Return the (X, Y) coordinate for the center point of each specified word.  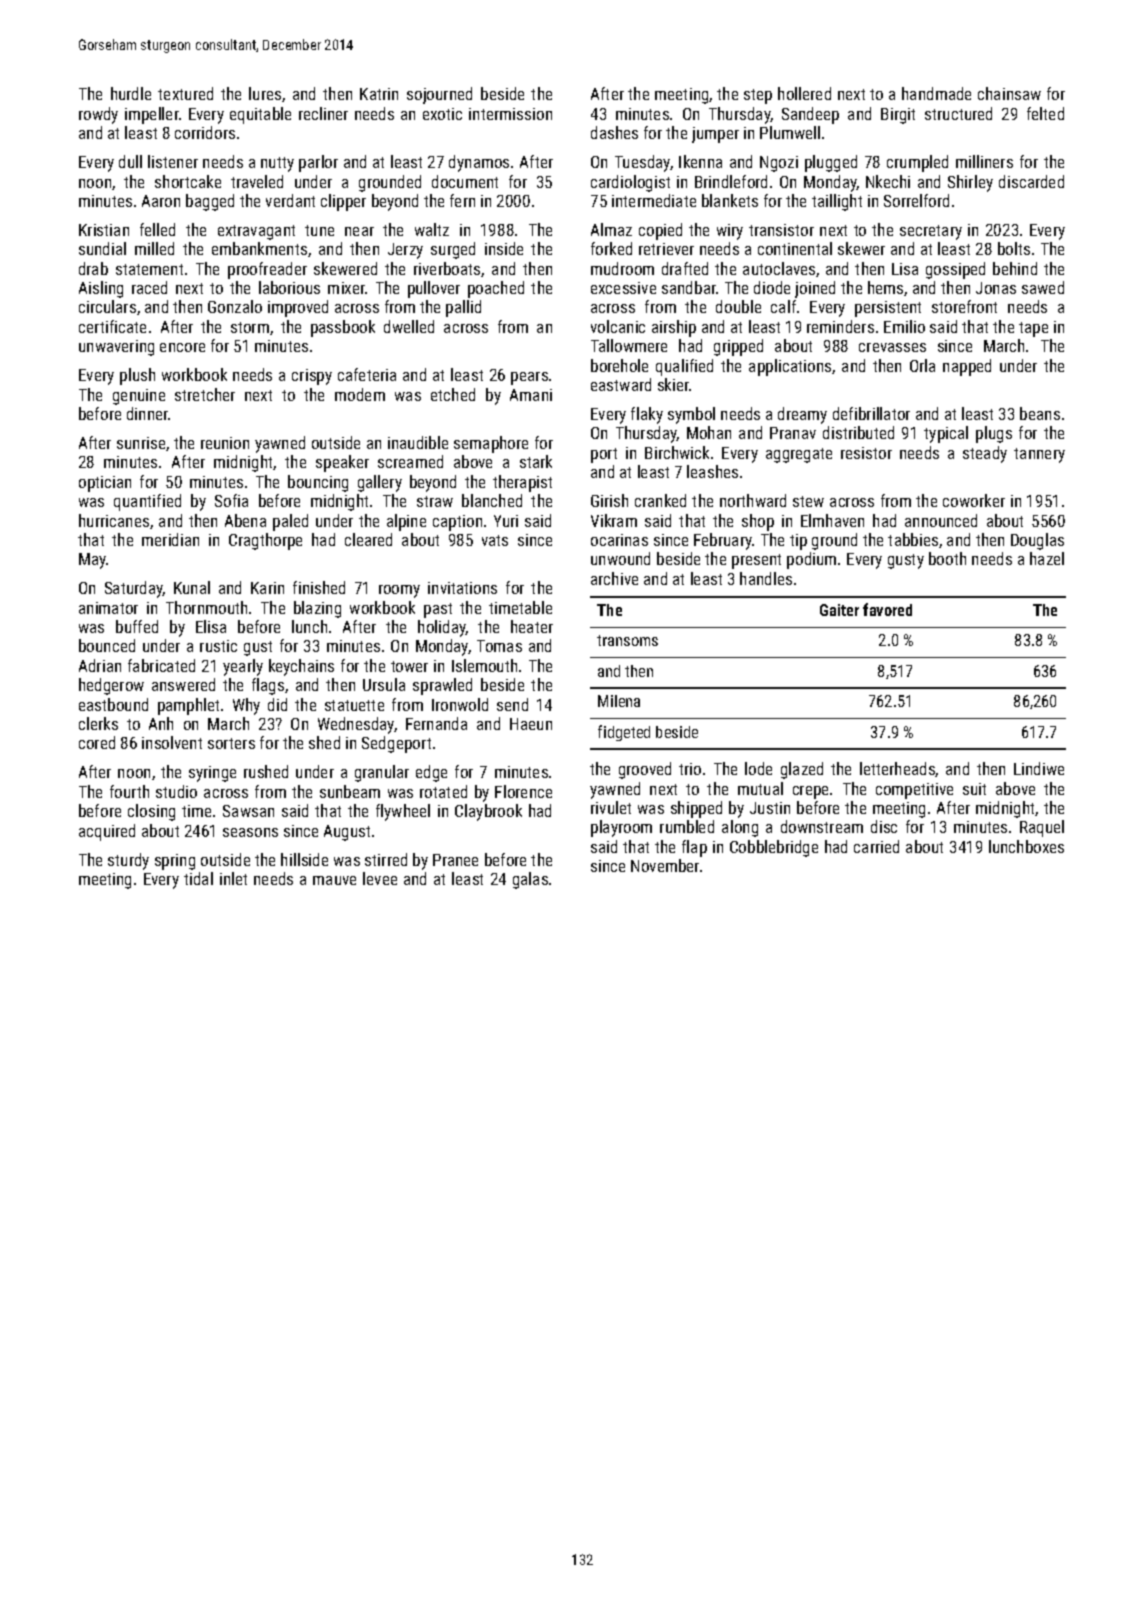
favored (887, 609)
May (93, 561)
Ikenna (700, 161)
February (723, 541)
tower (409, 666)
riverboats (447, 268)
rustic (218, 646)
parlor (318, 163)
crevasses (892, 347)
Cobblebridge (774, 848)
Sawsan (248, 811)
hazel (1047, 558)
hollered (804, 93)
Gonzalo (235, 306)
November (665, 865)
